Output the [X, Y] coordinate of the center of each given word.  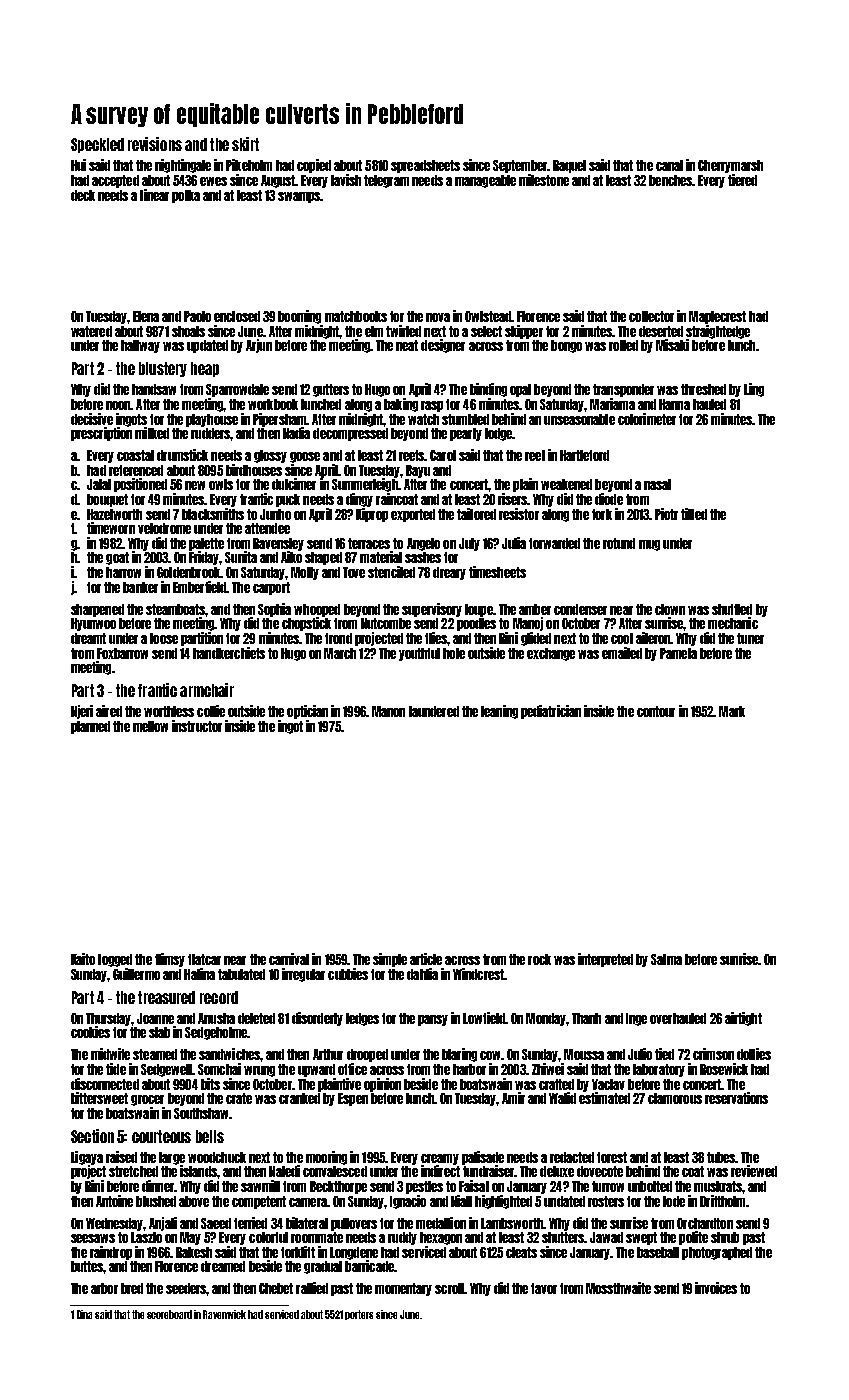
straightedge [718, 332]
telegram [386, 181]
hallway [140, 346]
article [426, 959]
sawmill [260, 1186]
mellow [150, 726]
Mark [732, 711]
